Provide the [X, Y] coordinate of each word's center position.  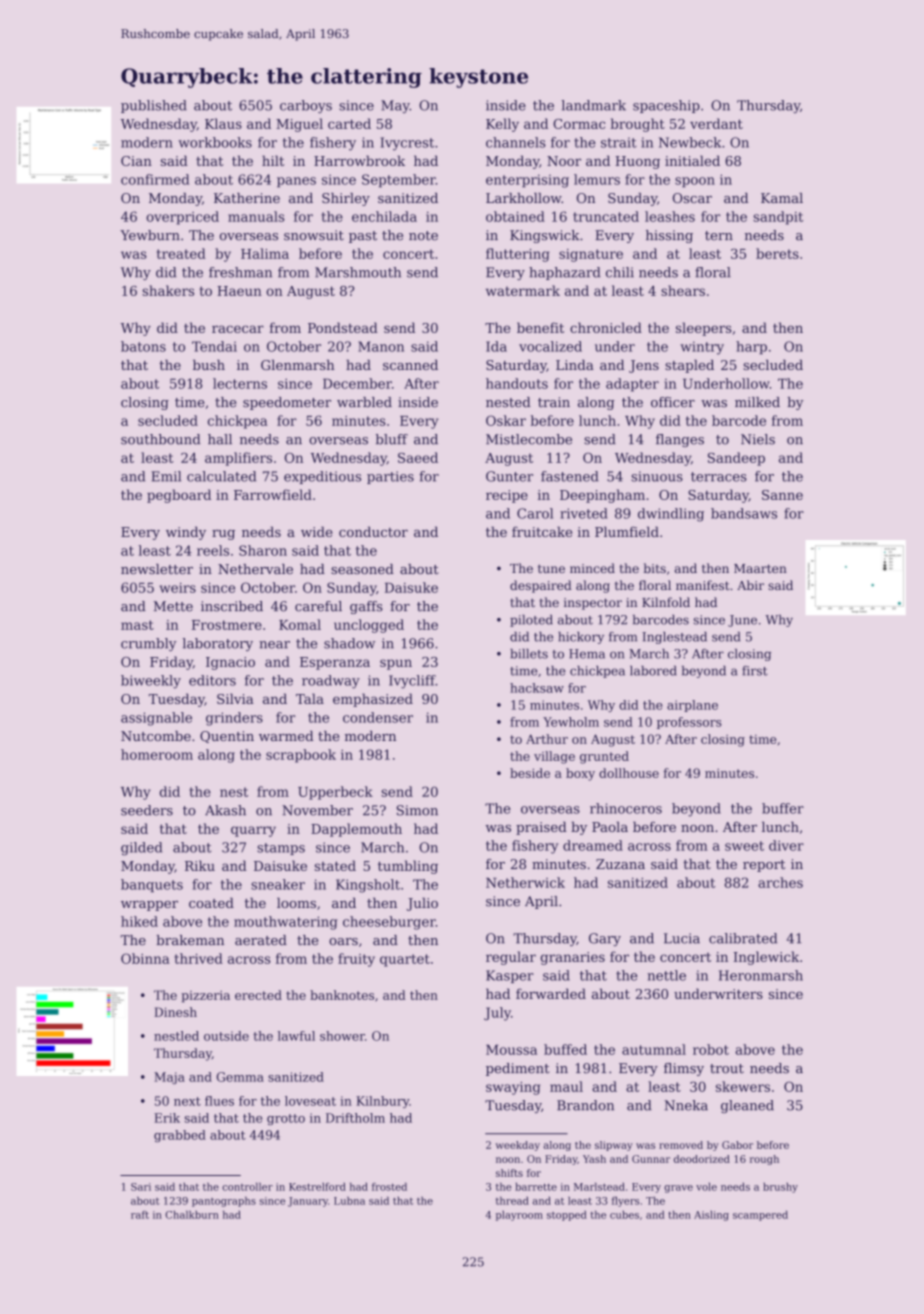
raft [140, 1215]
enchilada [384, 216]
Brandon [585, 1105]
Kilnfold [666, 602]
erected [258, 995]
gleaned [747, 1106]
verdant [716, 123]
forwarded [551, 993]
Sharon [263, 550]
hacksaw [537, 688]
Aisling [711, 1216]
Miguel [299, 125]
